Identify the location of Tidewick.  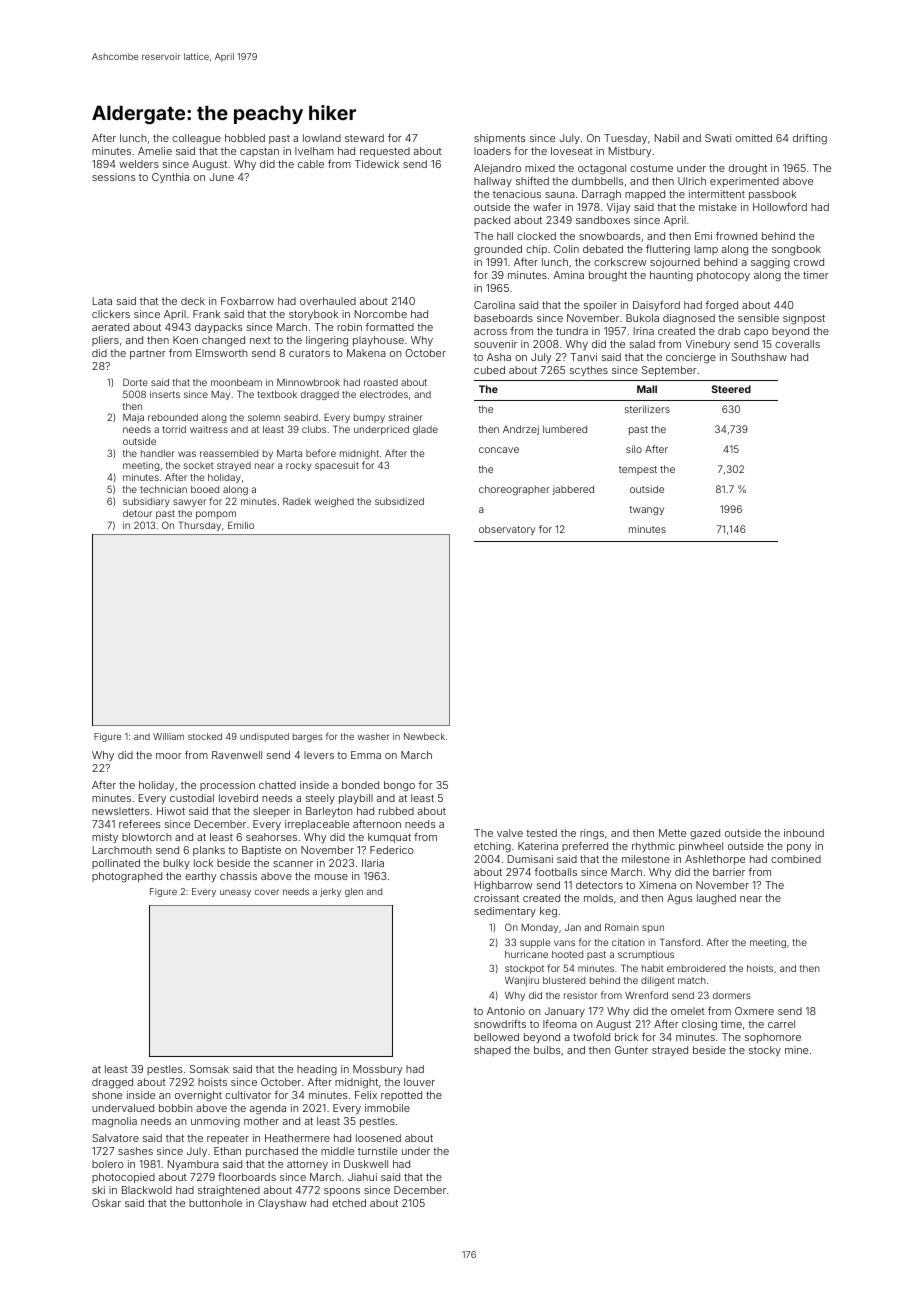
(377, 164).
